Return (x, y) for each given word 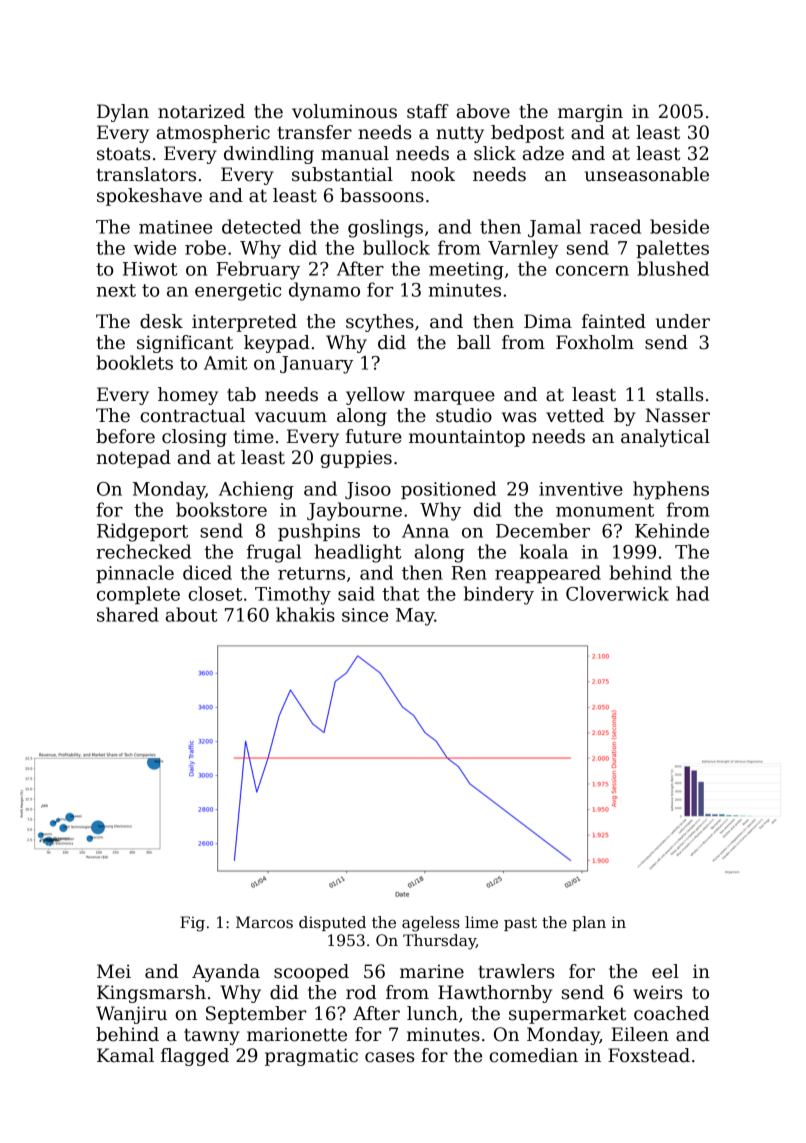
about (191, 614)
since (365, 615)
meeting (466, 271)
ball (474, 342)
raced (615, 226)
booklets (135, 362)
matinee (175, 227)
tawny (212, 1036)
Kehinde (672, 530)
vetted (575, 415)
